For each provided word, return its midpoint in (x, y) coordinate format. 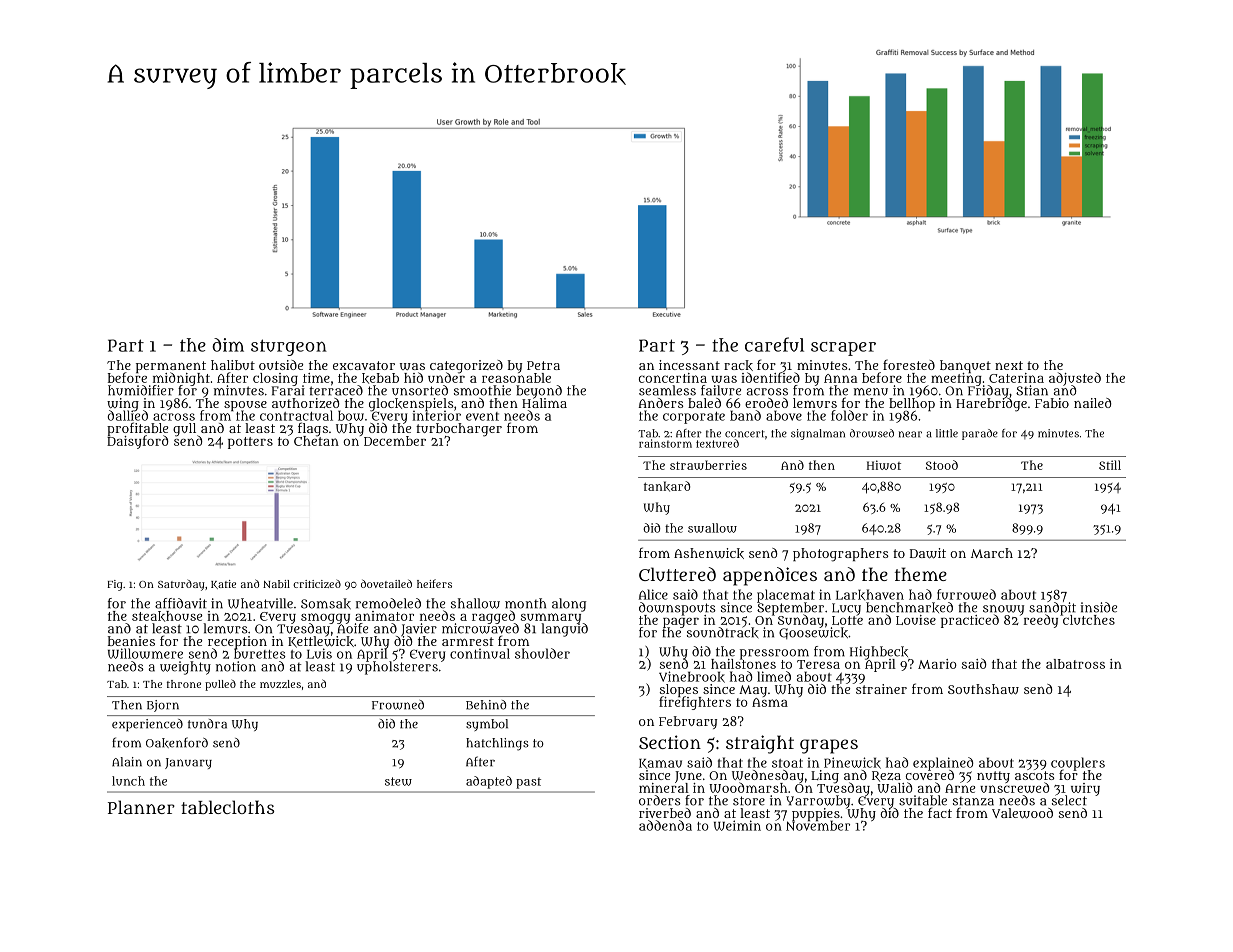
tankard (667, 486)
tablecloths (227, 807)
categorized (466, 366)
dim (228, 345)
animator (384, 616)
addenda (665, 825)
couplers (1078, 763)
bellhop (912, 404)
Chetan (316, 441)
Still (1110, 465)
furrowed (966, 594)
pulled (220, 685)
